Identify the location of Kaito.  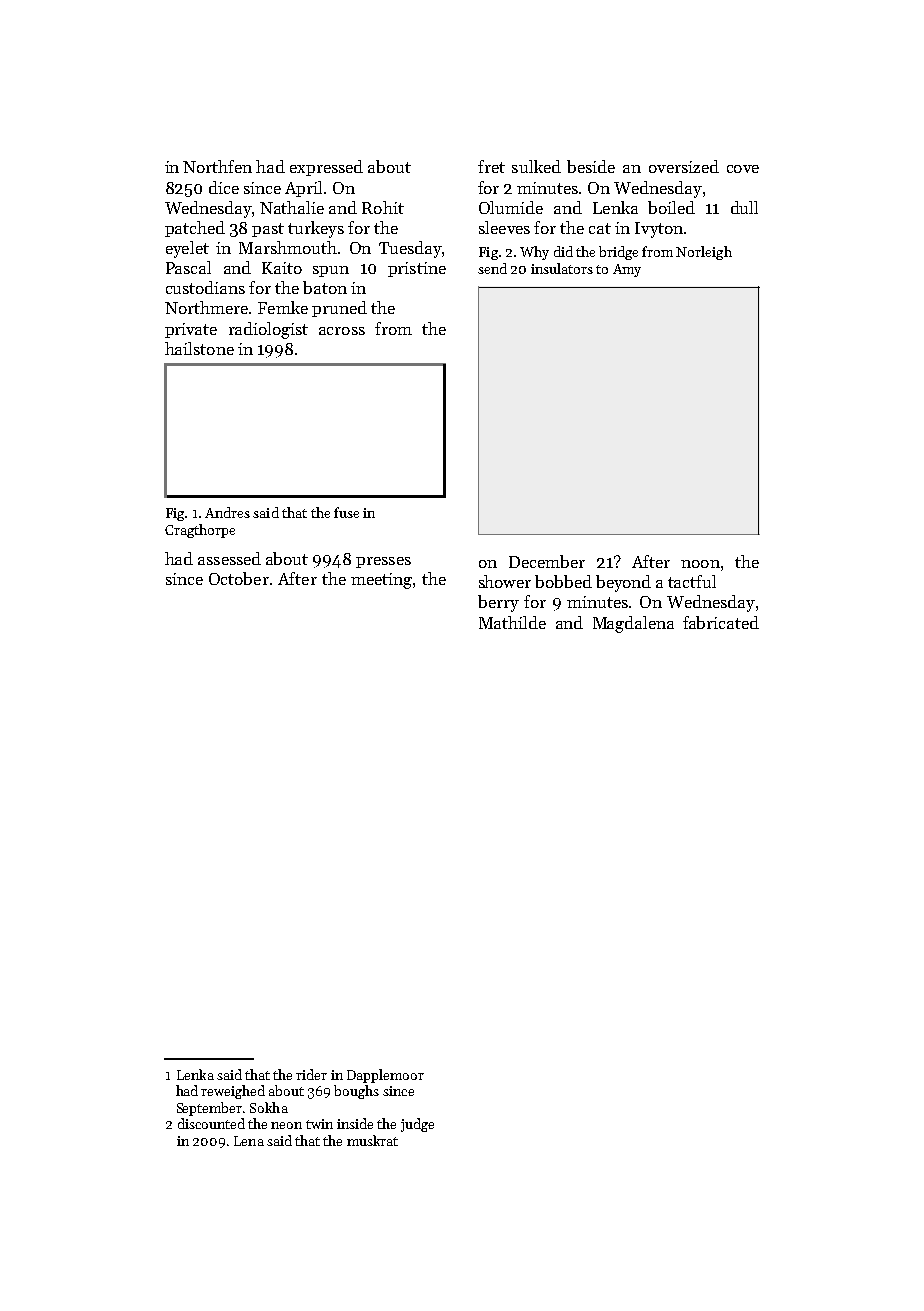
(282, 268).
